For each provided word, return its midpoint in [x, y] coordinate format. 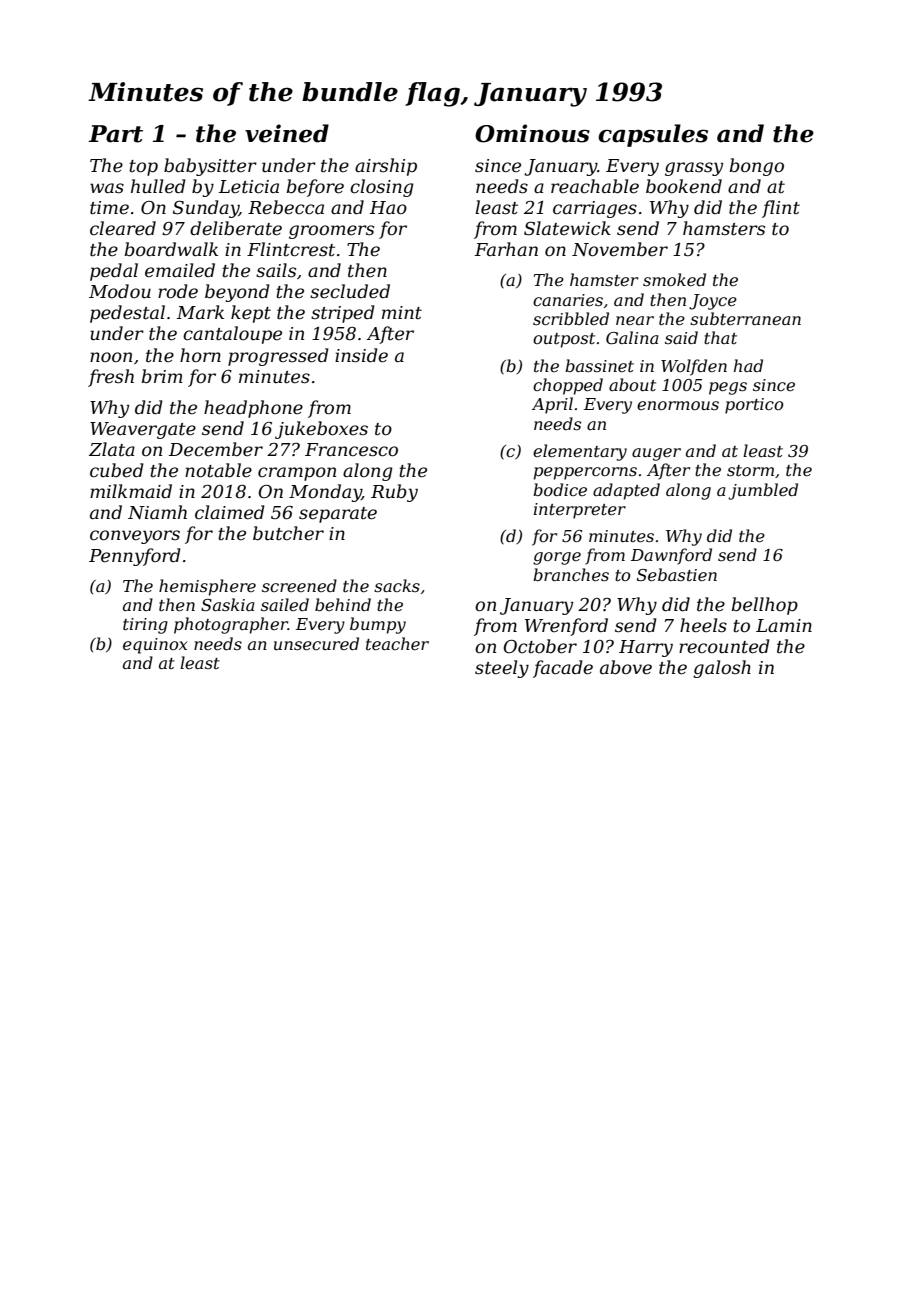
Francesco [351, 450]
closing [382, 188]
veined [287, 133]
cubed [117, 470]
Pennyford [135, 557]
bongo [757, 167]
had [748, 365]
